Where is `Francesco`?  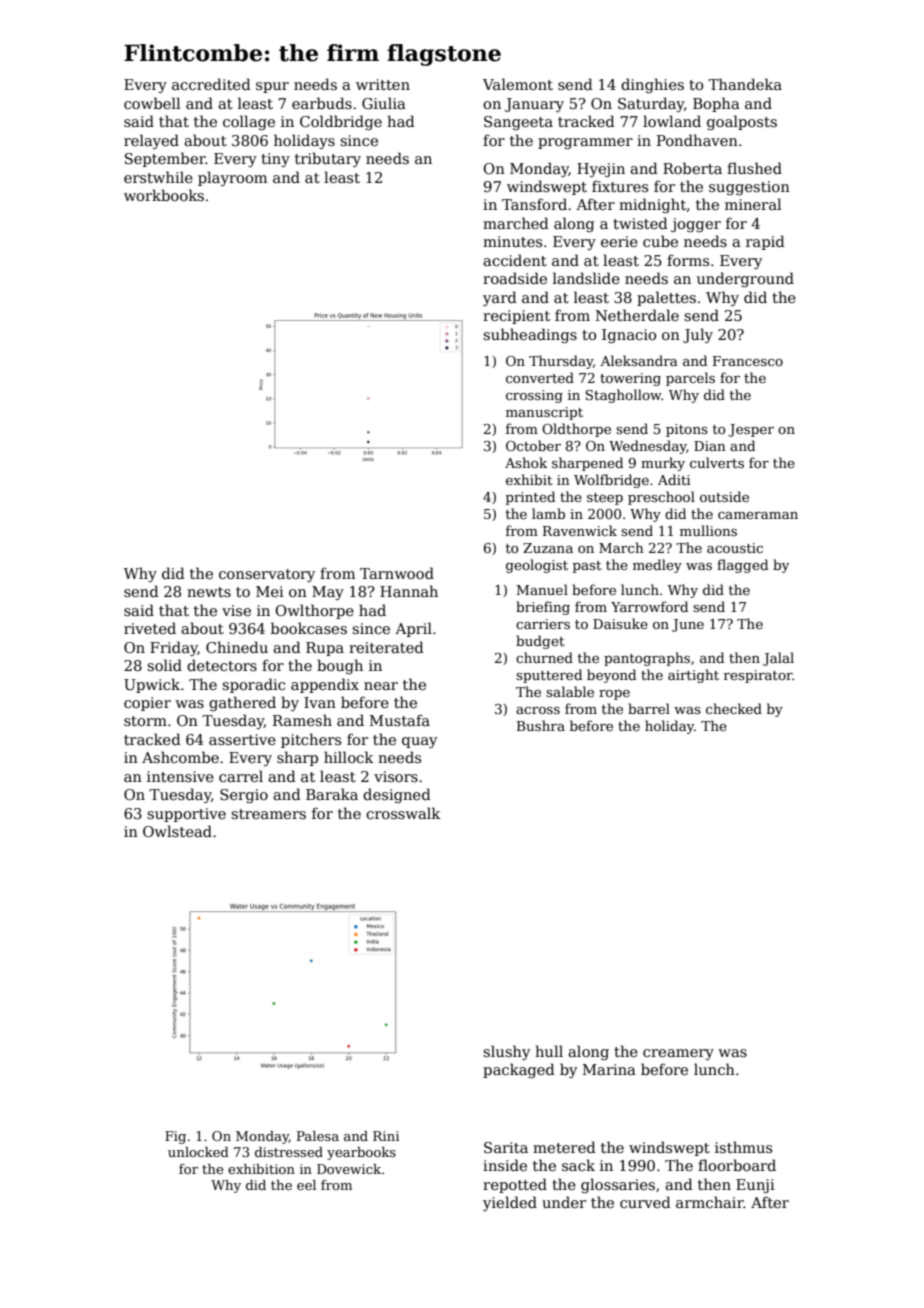 Francesco is located at coordinates (748, 361).
